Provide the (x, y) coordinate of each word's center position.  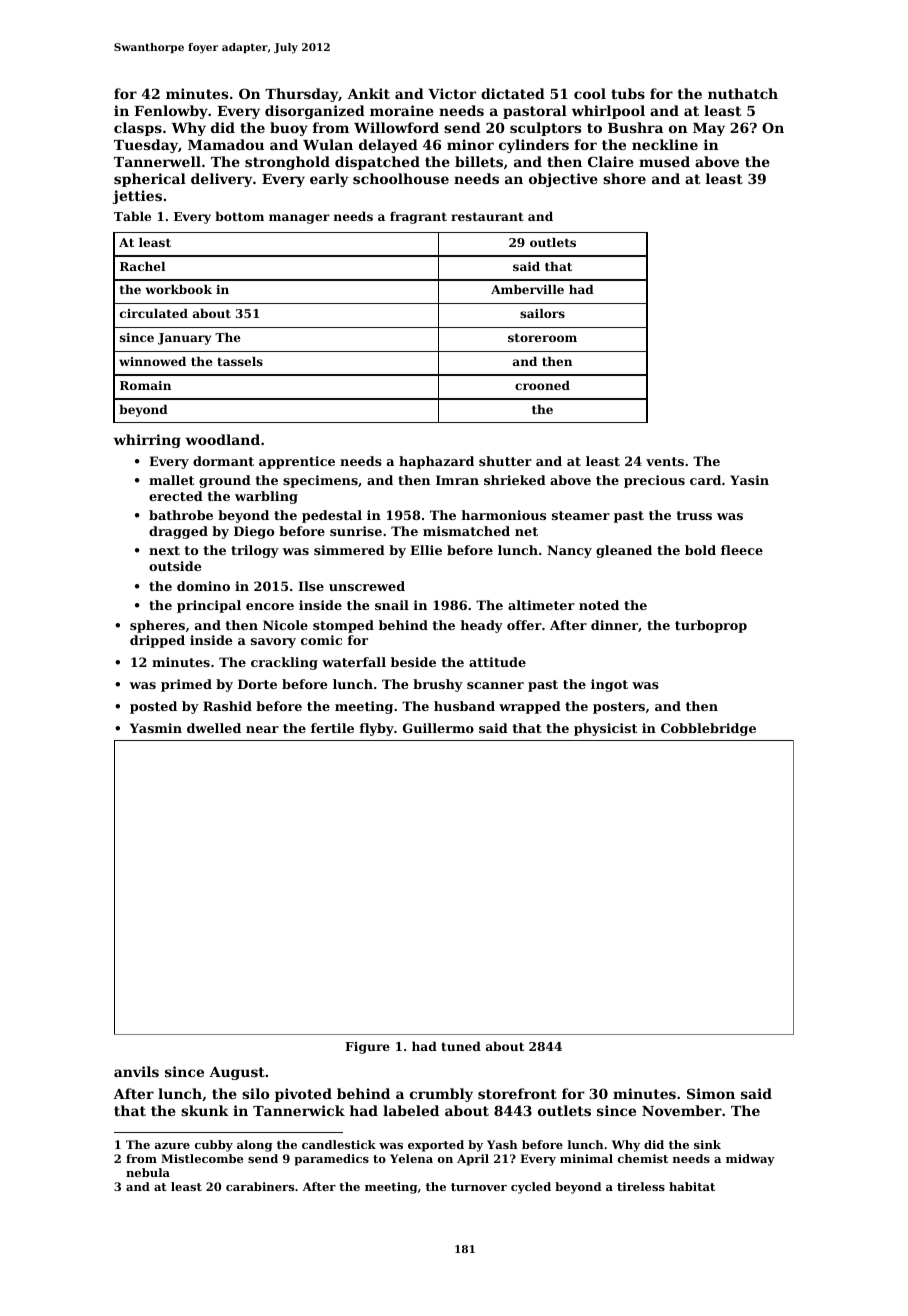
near (262, 729)
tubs (628, 93)
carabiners (260, 1186)
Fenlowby (171, 112)
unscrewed (367, 586)
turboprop (711, 626)
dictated (513, 93)
